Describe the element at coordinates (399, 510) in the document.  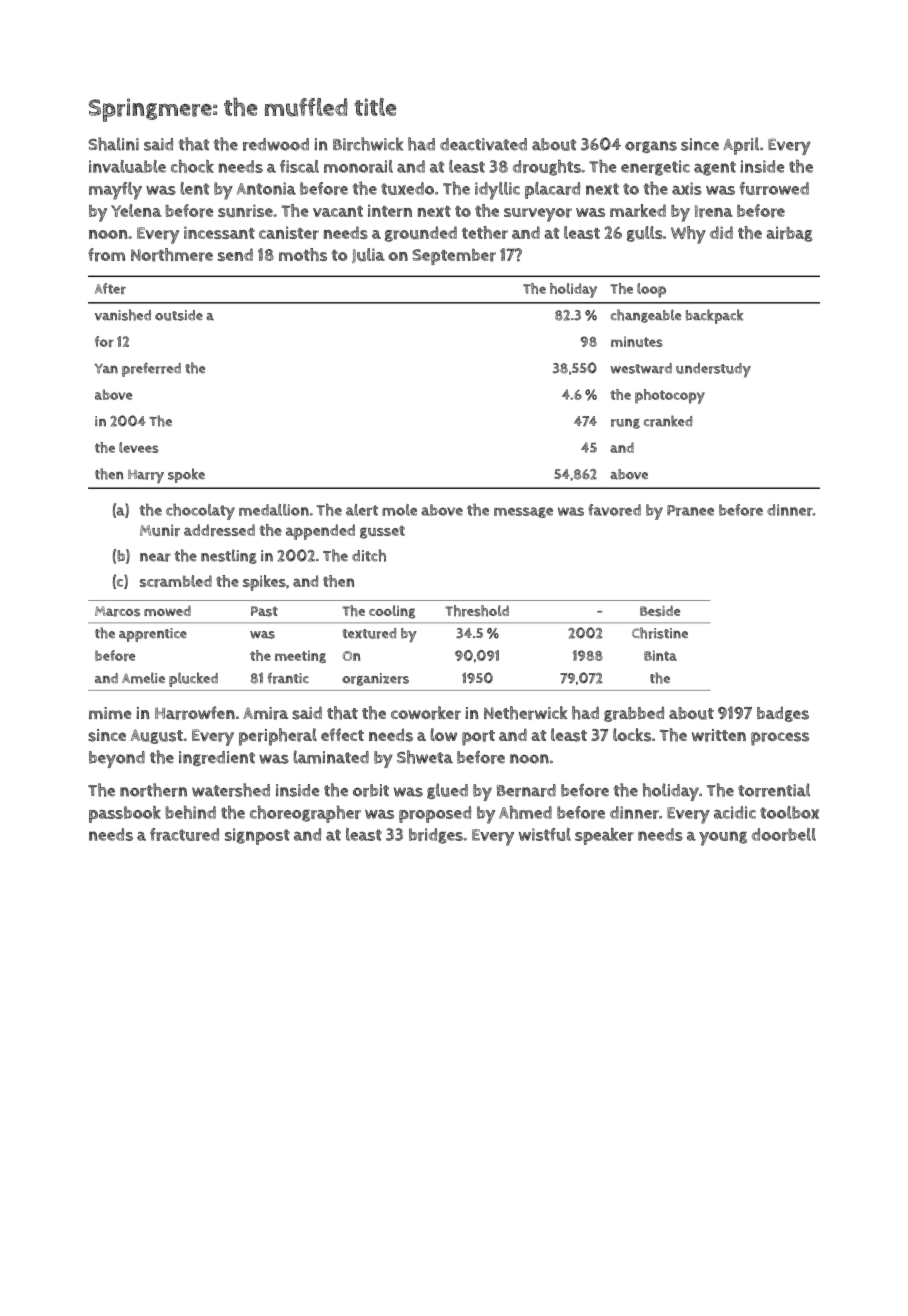
I see `mole` at that location.
